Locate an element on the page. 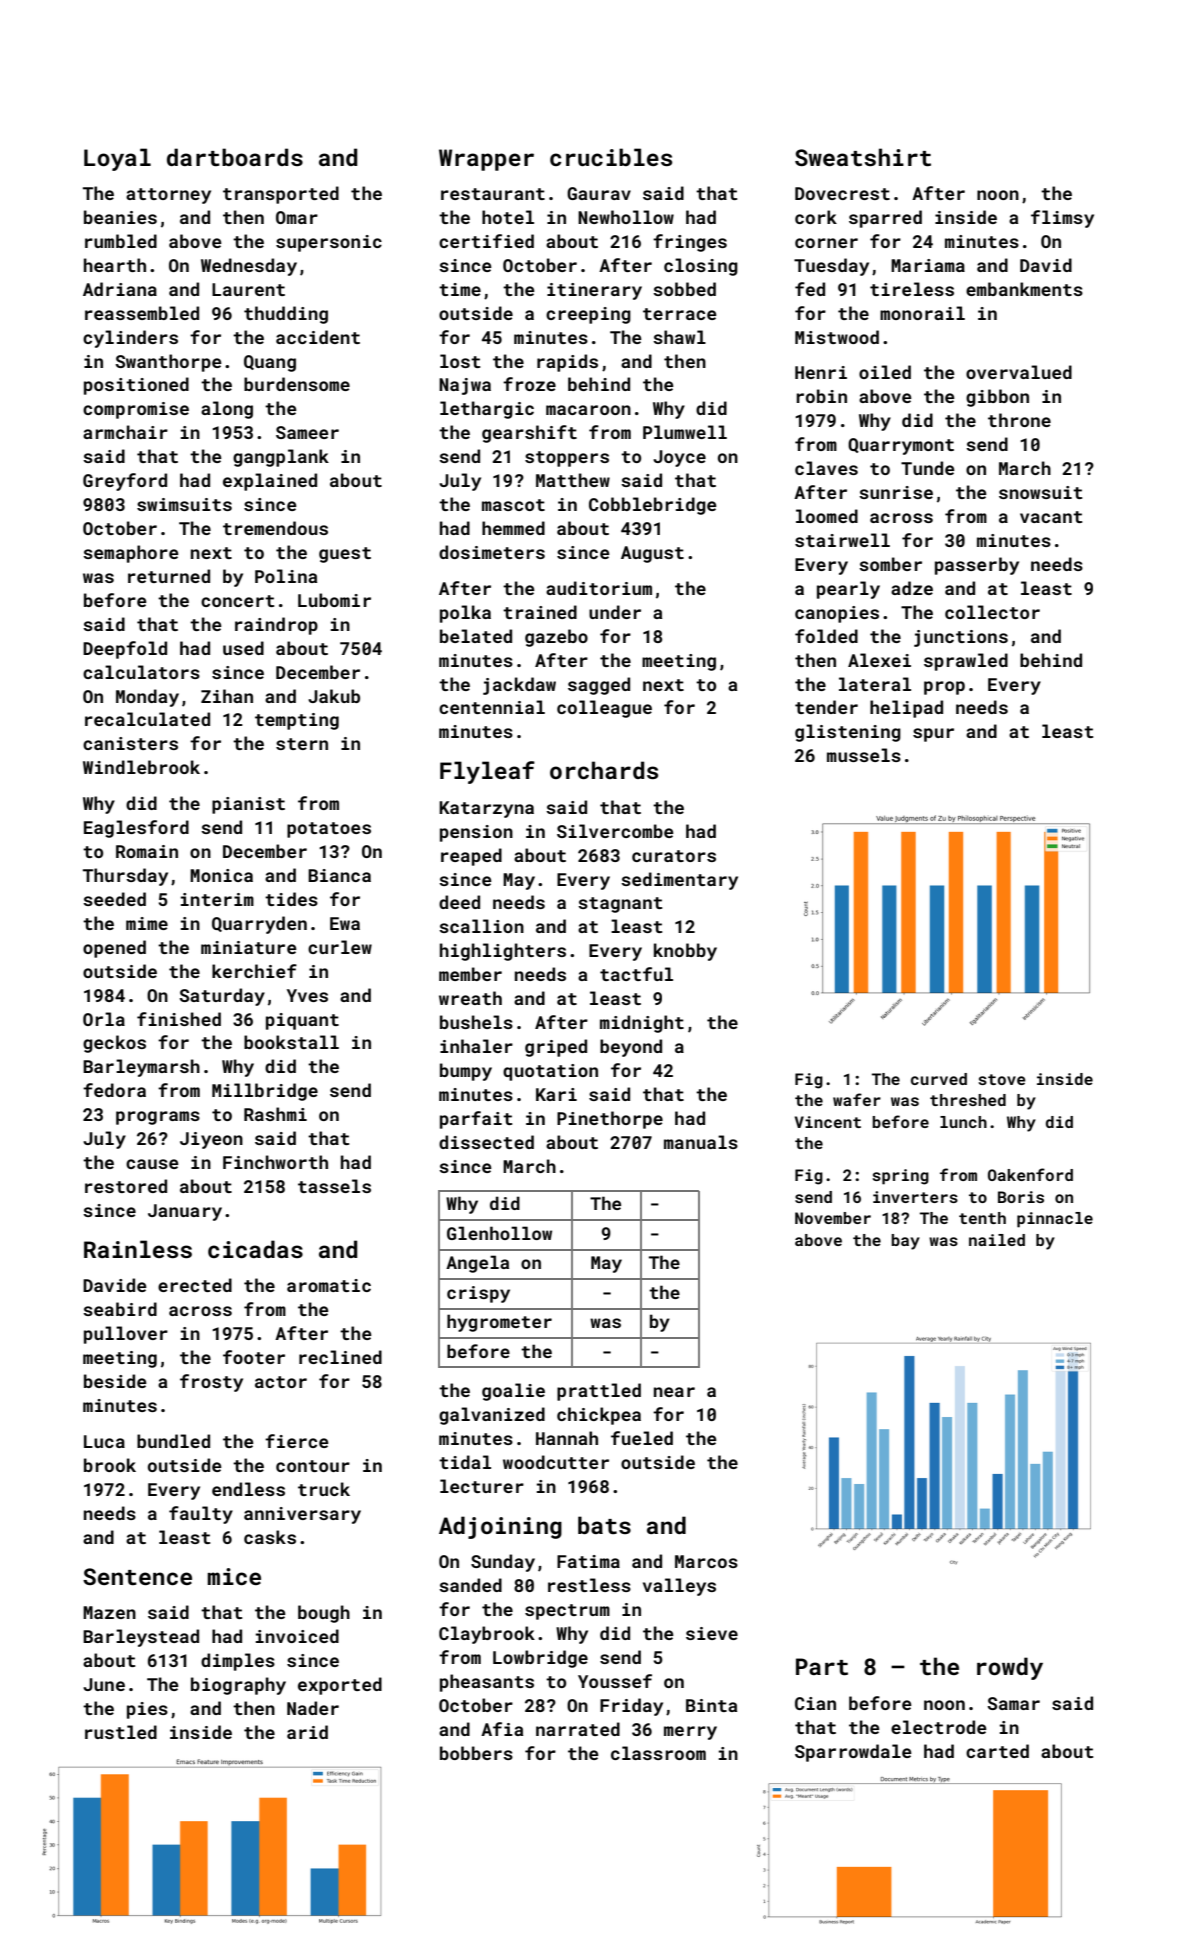 This page has height=1946, width=1181. Mariama is located at coordinates (928, 265).
